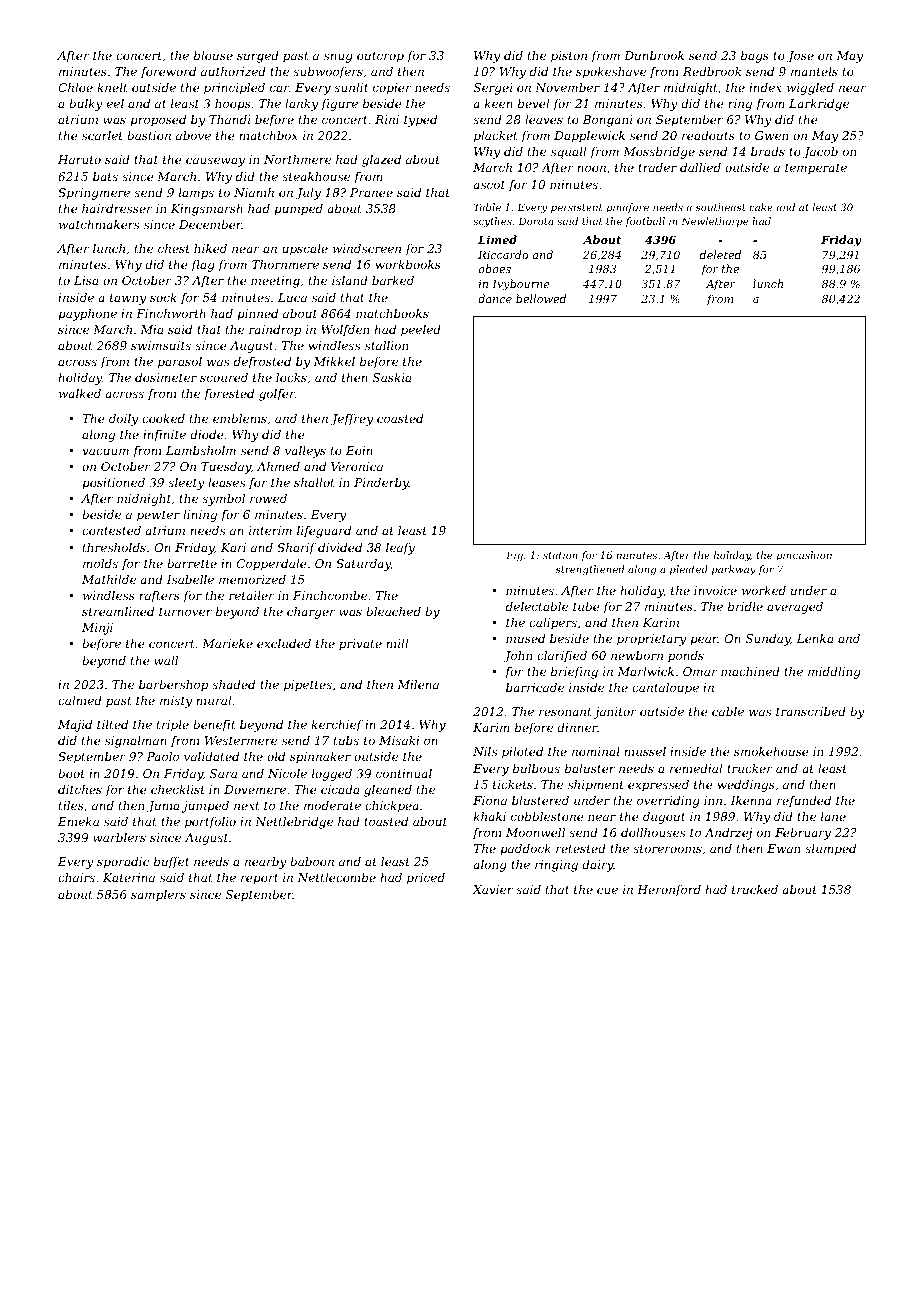 This screenshot has width=924, height=1308. Describe the element at coordinates (166, 377) in the screenshot. I see `dosimeter` at that location.
